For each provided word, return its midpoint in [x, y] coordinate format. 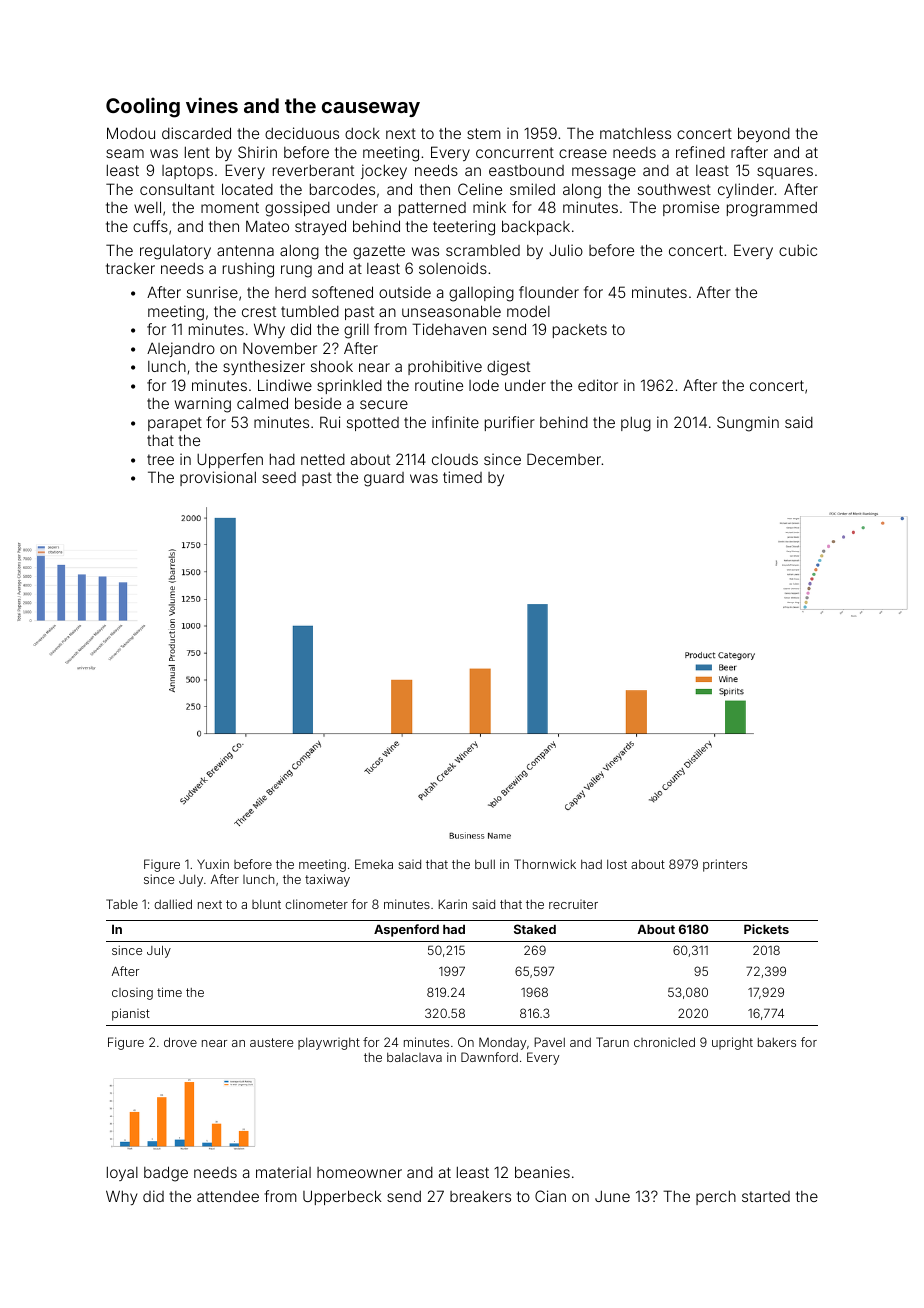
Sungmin [748, 424]
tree [160, 459]
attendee [228, 1196]
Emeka [374, 864]
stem [484, 133]
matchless [635, 133]
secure [384, 404]
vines [212, 105]
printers [725, 865]
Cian [550, 1196]
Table [122, 904]
